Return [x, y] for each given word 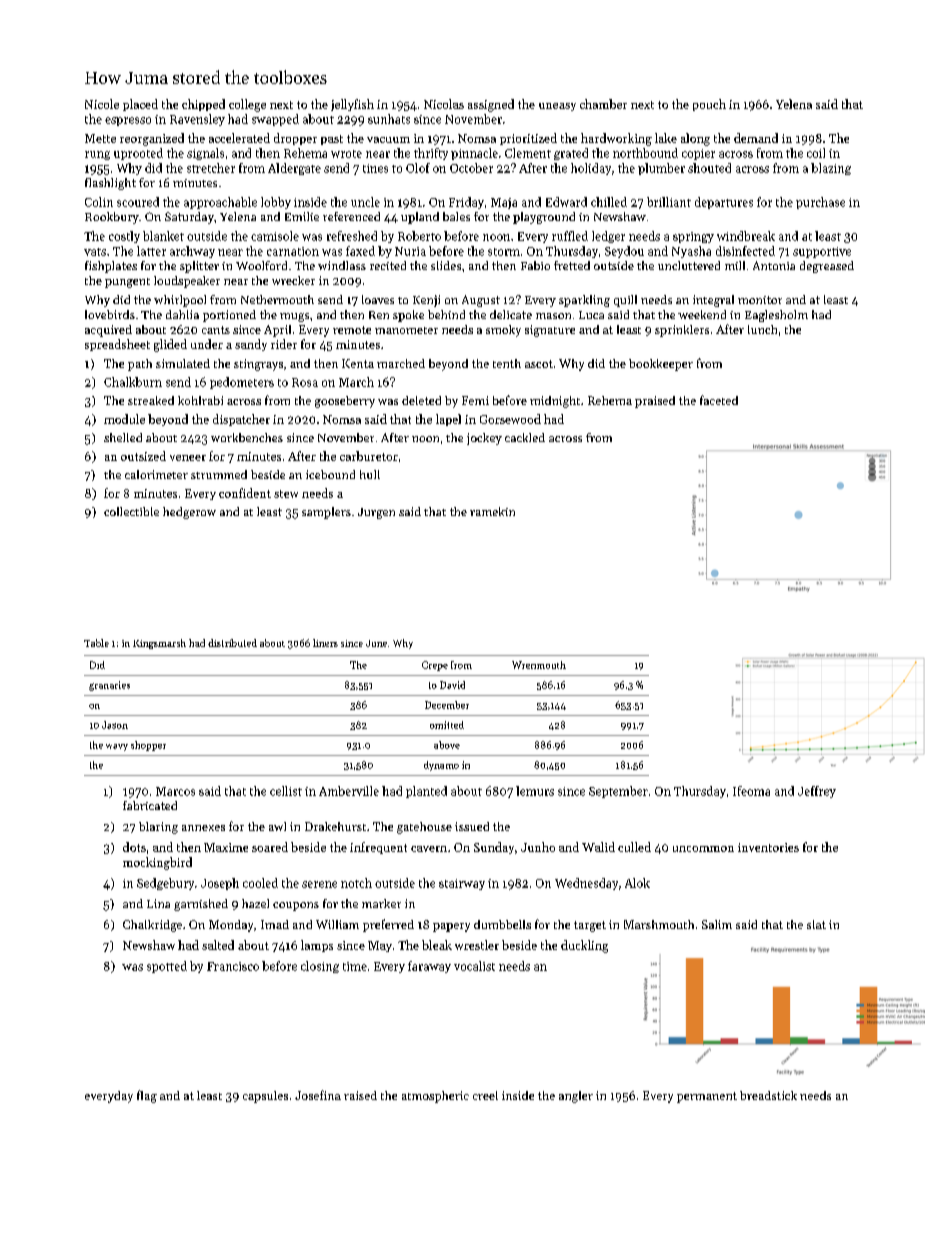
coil [816, 153]
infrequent [378, 848]
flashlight [110, 184]
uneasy [557, 107]
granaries [109, 686]
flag [147, 1096]
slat [816, 924]
